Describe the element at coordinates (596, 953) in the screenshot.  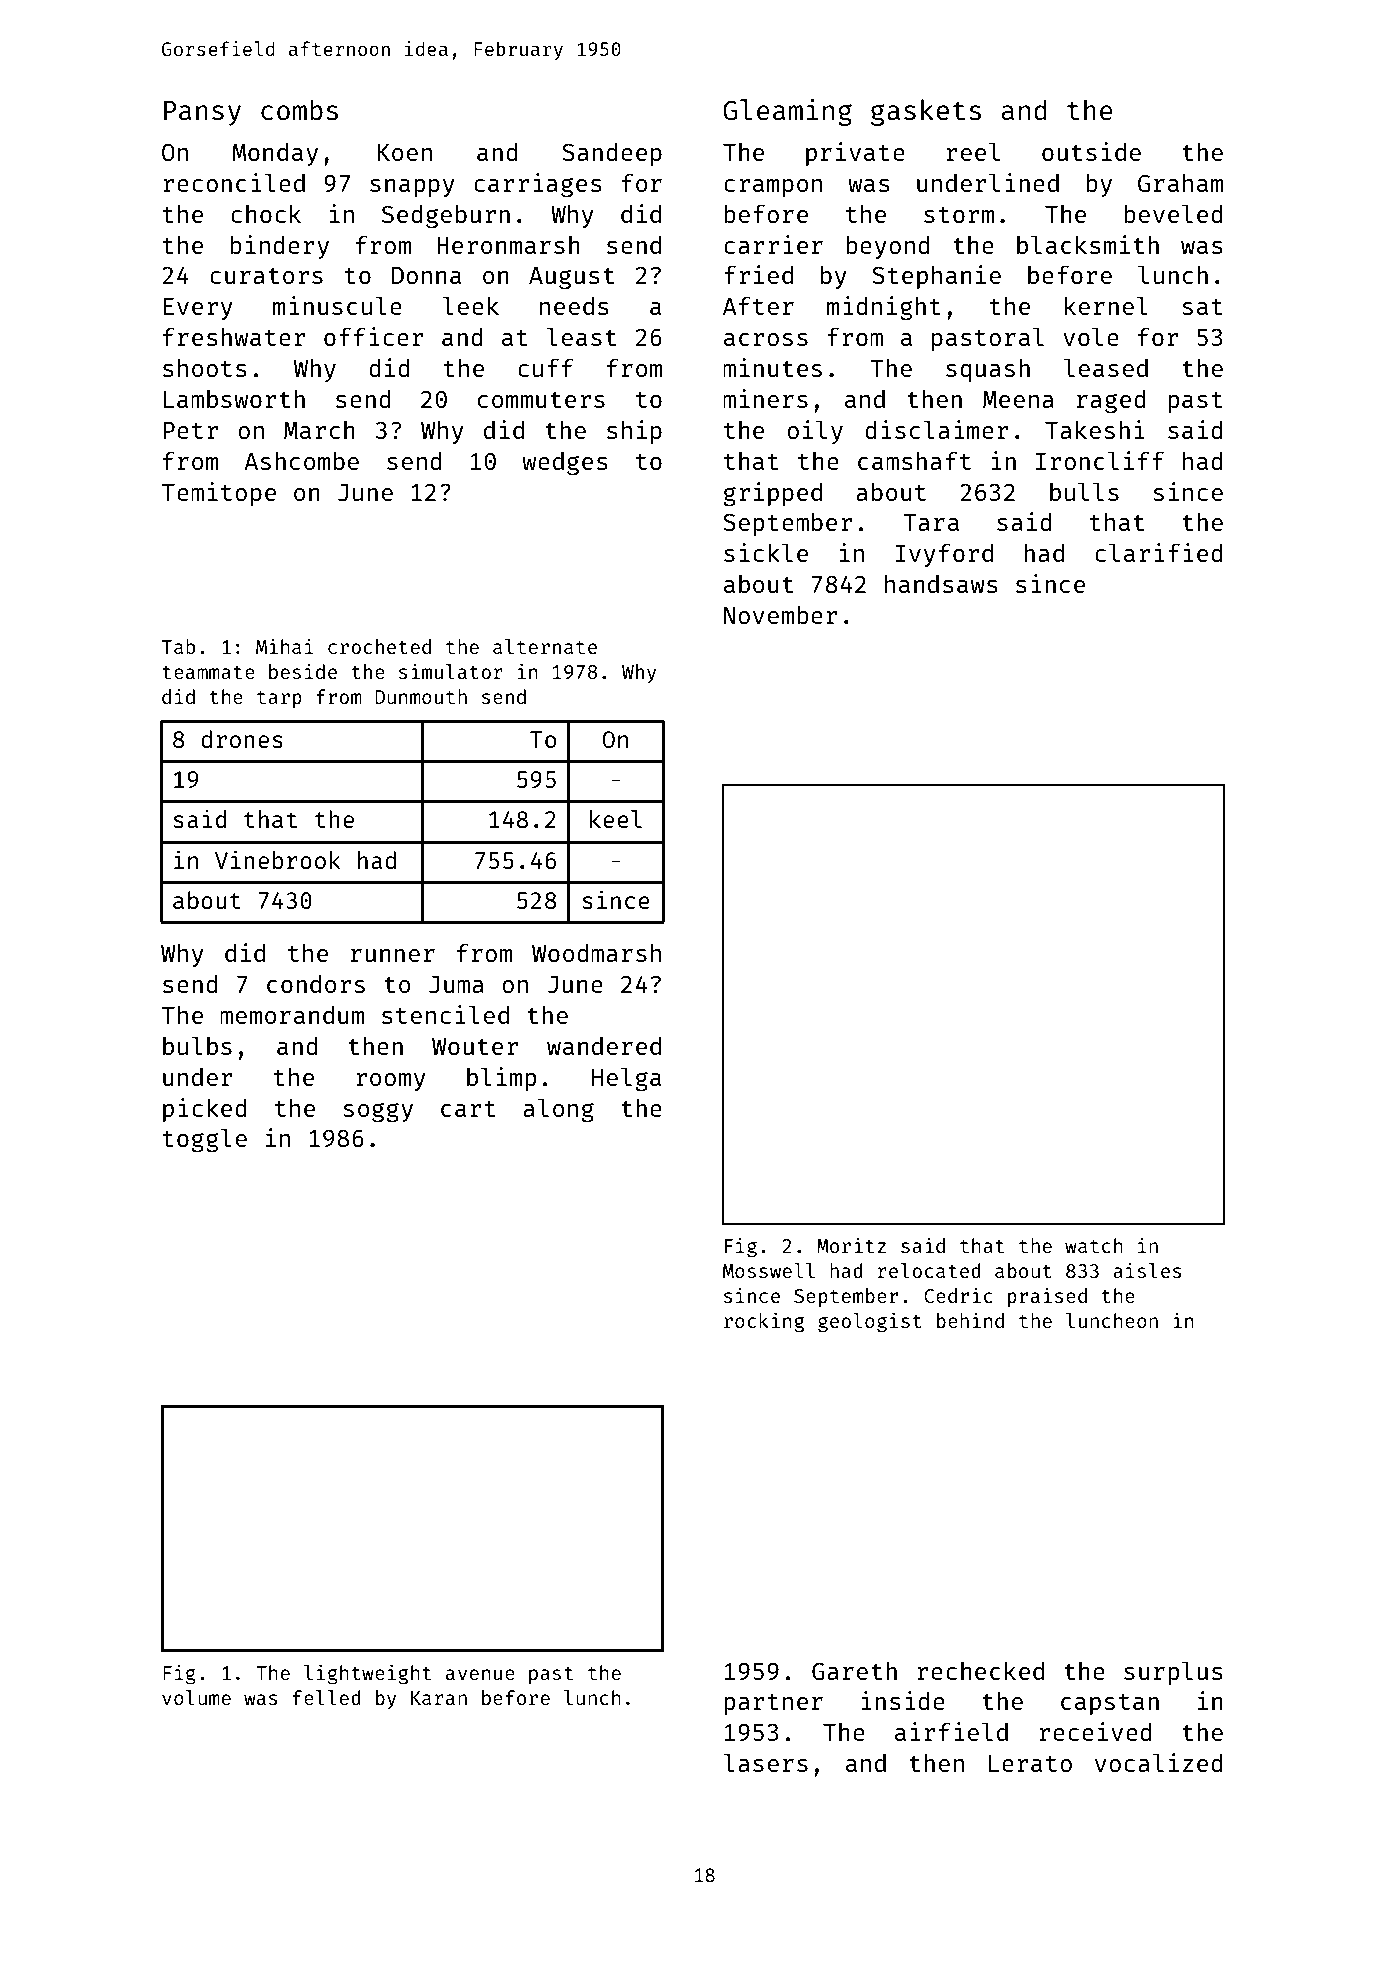
I see `Woodmarsh` at that location.
